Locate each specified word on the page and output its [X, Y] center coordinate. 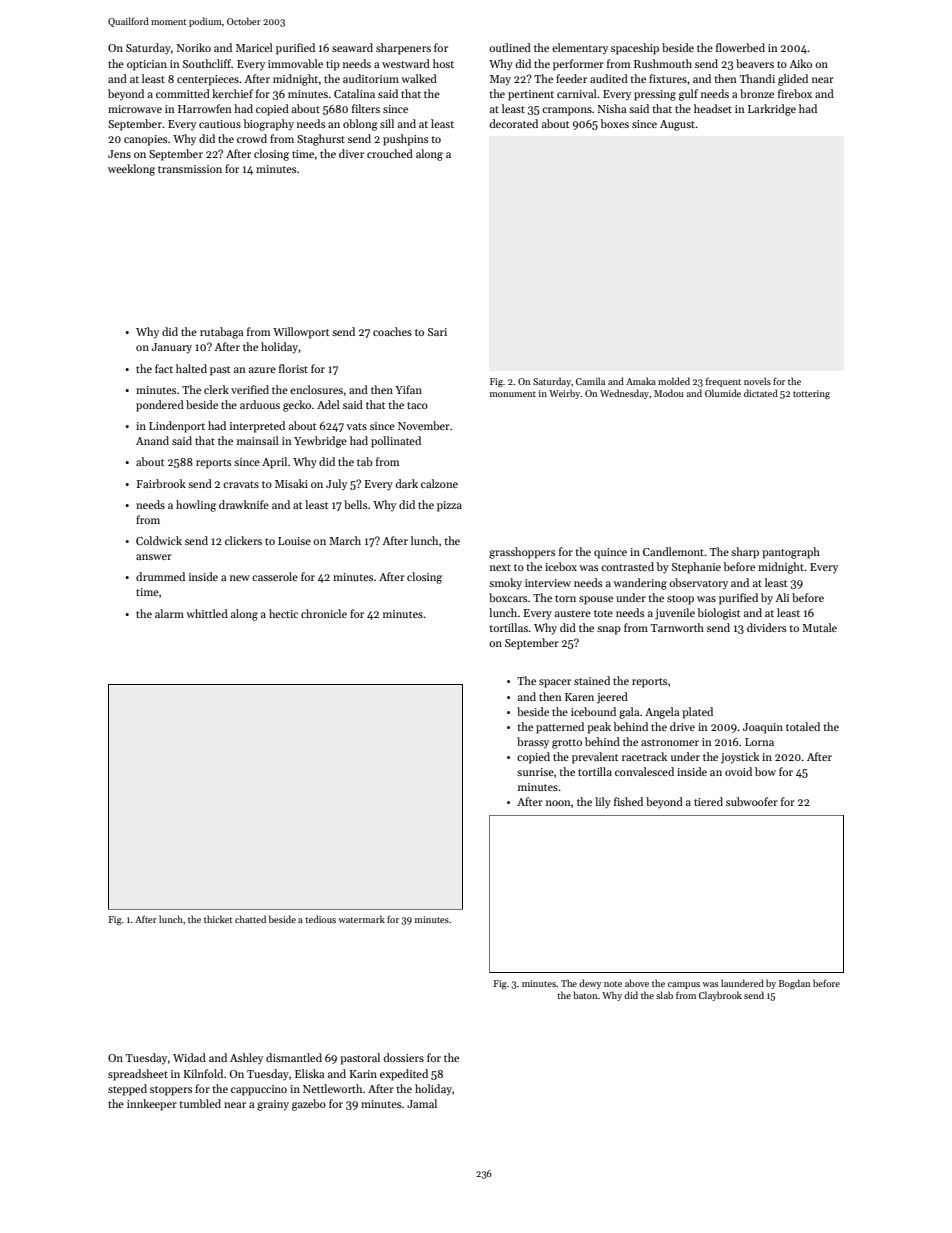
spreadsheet [138, 1075]
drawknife [244, 504]
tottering [811, 394]
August [678, 125]
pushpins [405, 140]
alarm [169, 613]
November [424, 425]
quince [610, 553]
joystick [740, 758]
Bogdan [795, 984]
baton [585, 995]
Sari [437, 332]
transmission [190, 169]
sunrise [535, 772]
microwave [135, 109]
